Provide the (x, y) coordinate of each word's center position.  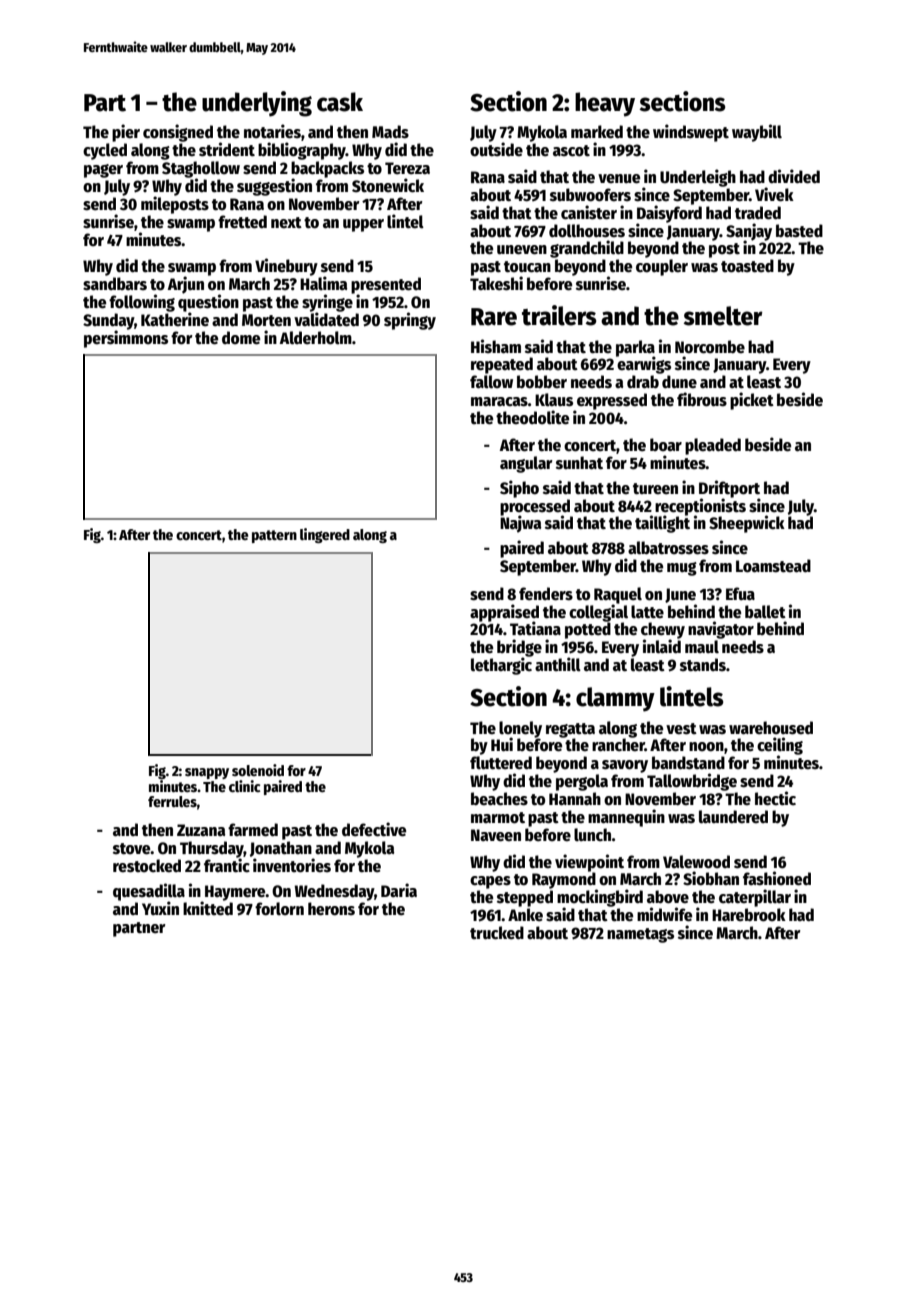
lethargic (501, 666)
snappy (207, 773)
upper (363, 225)
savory (625, 766)
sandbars (115, 284)
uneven (522, 250)
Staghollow (201, 169)
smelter (723, 316)
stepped (525, 898)
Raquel (618, 595)
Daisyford (669, 214)
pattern (274, 536)
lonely (520, 729)
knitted (208, 908)
